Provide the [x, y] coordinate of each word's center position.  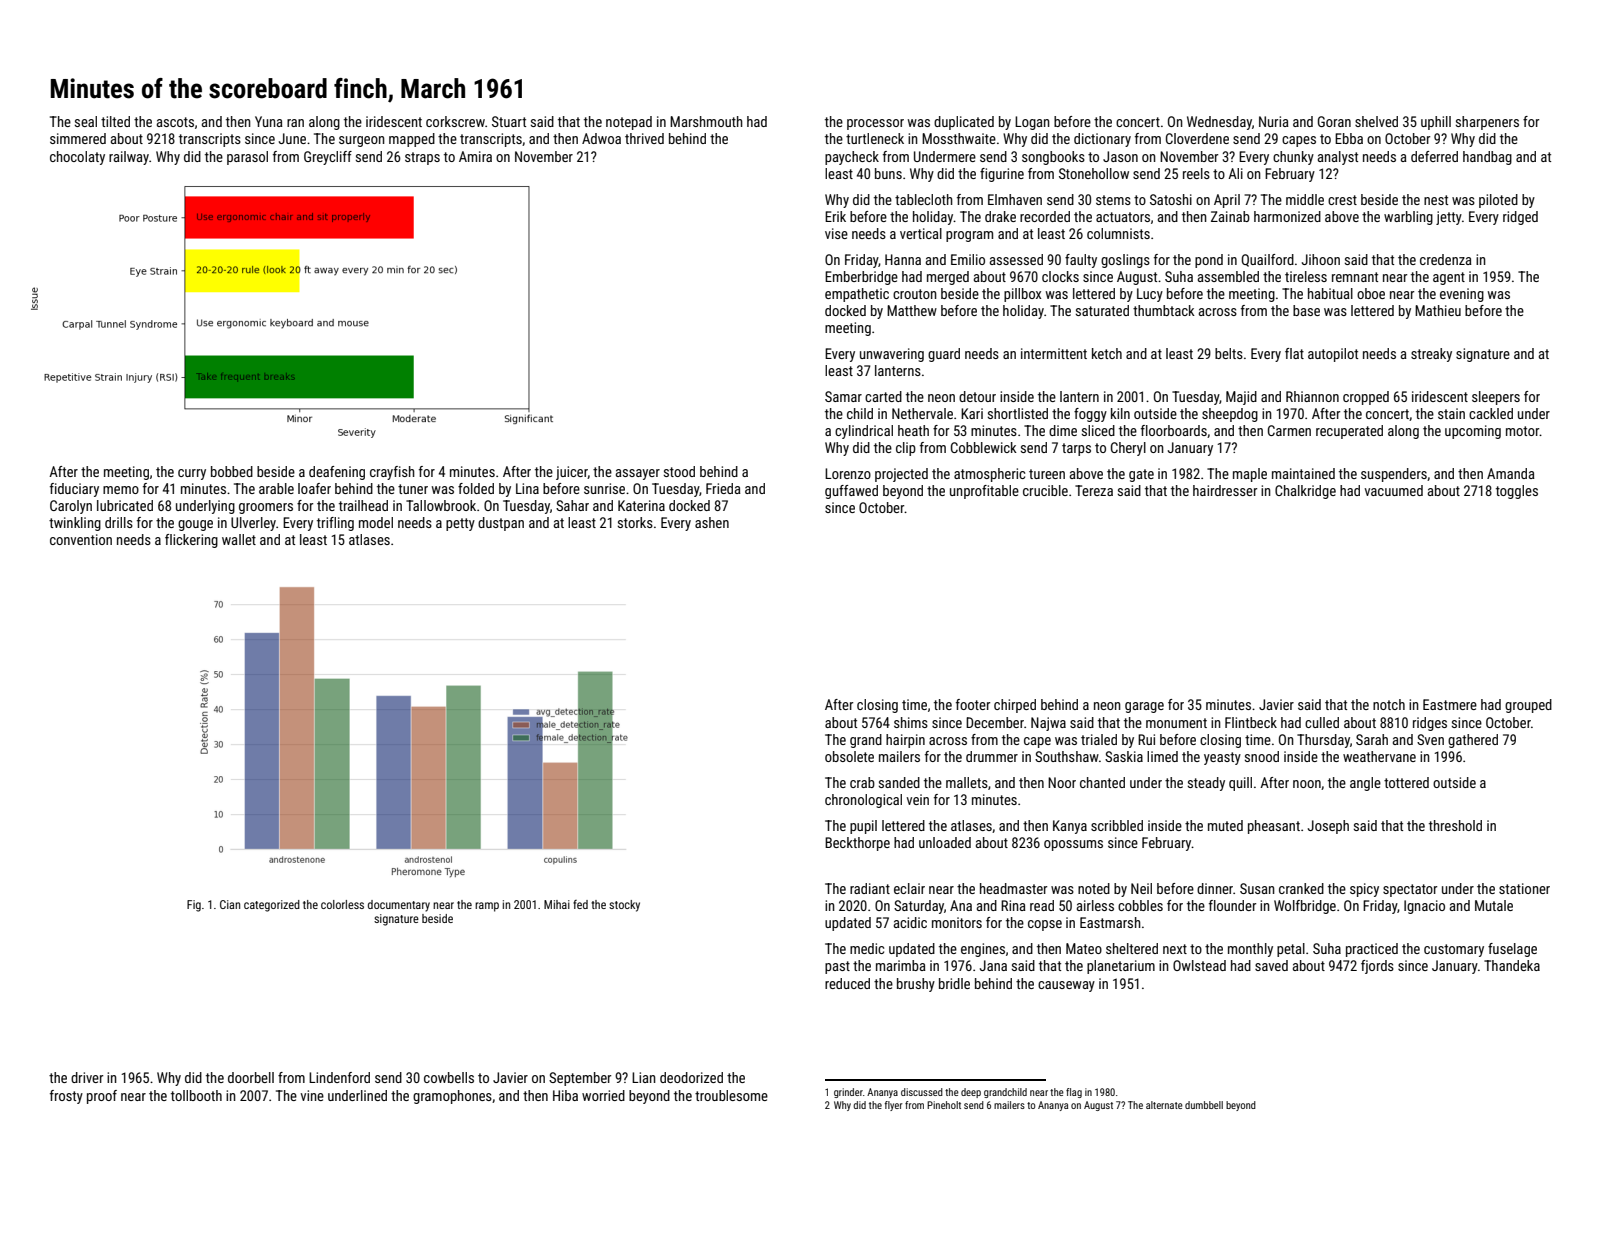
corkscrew [455, 121]
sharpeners [1487, 123]
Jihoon [1321, 259]
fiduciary [74, 490]
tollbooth [196, 1095]
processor [875, 124]
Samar [843, 396]
